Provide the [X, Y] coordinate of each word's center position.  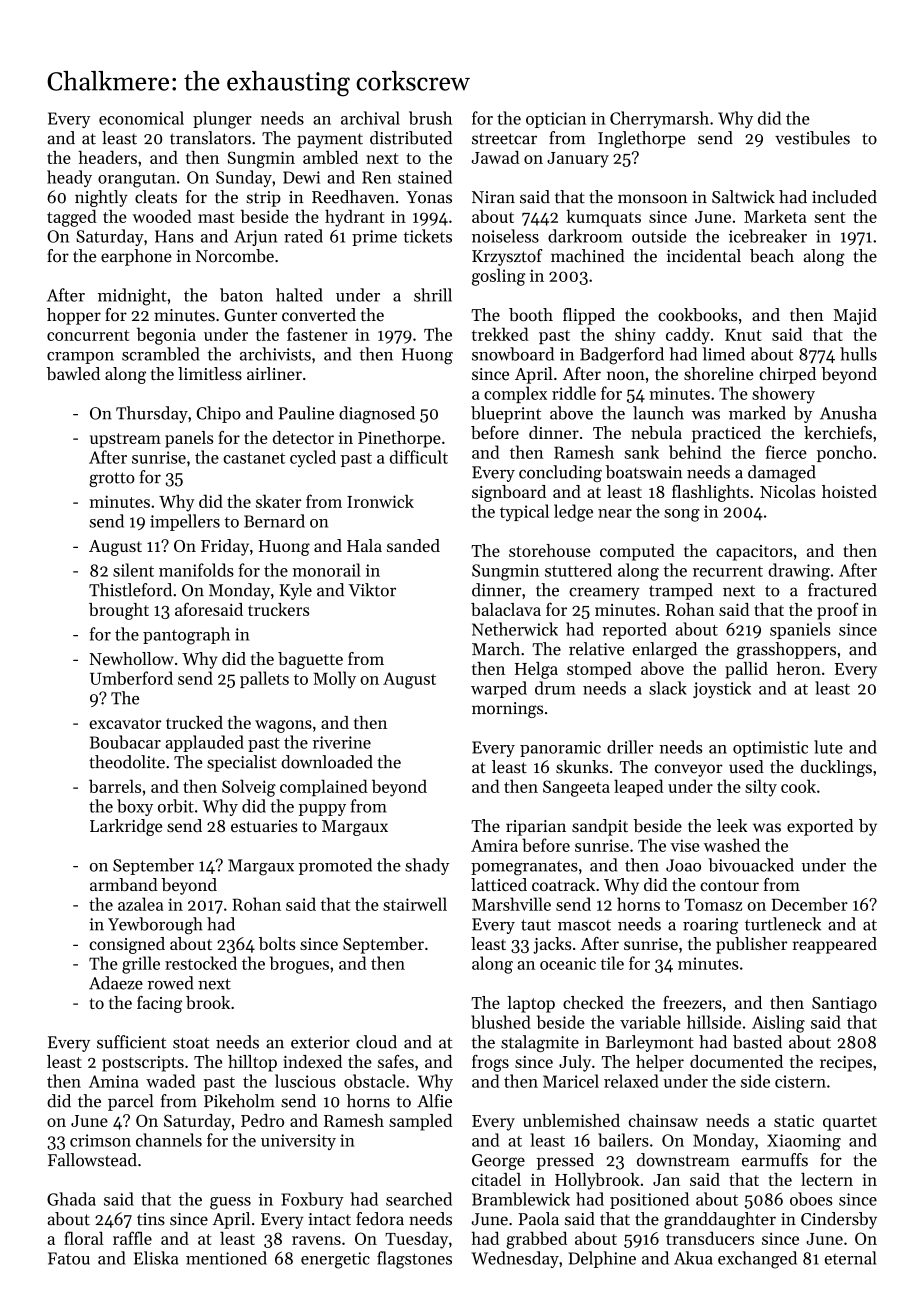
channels [169, 1140]
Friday [225, 547]
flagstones [414, 1260]
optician [556, 120]
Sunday [244, 178]
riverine [342, 742]
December [810, 904]
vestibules [812, 138]
